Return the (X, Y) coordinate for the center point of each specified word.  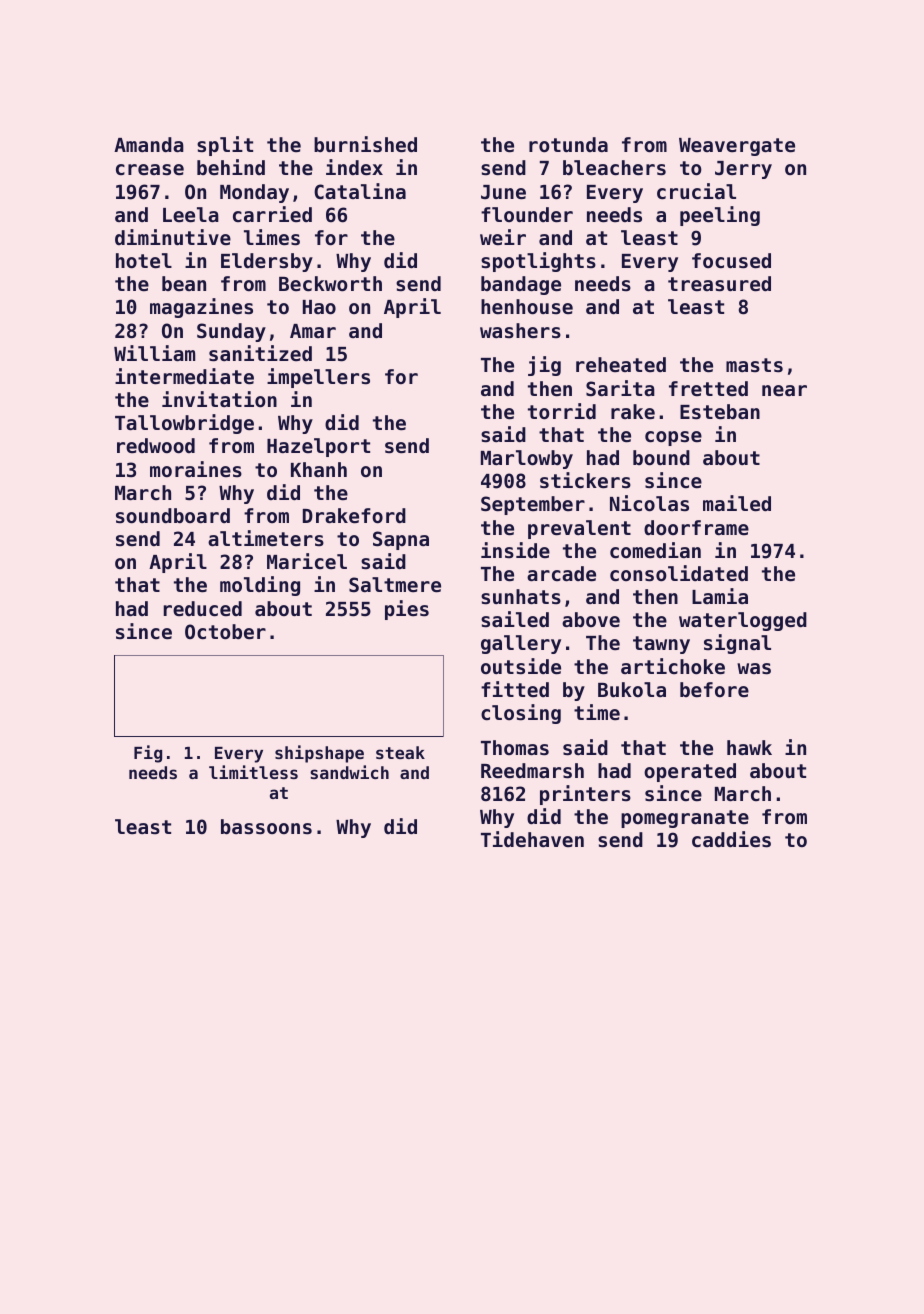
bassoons (266, 827)
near (784, 390)
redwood (156, 445)
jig (544, 366)
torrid (562, 411)
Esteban (720, 412)
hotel (144, 261)
